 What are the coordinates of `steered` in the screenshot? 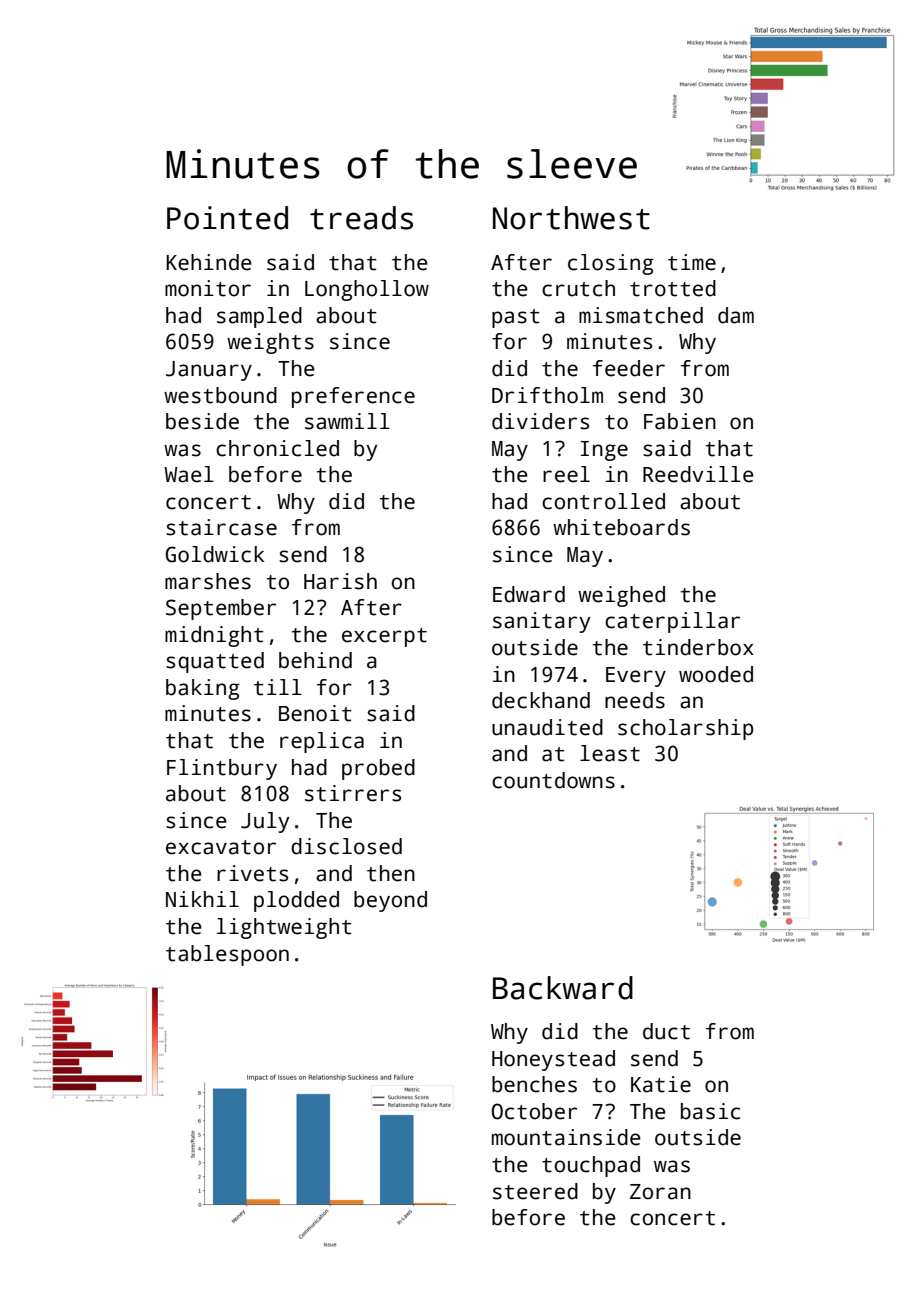 It's located at (535, 1191).
